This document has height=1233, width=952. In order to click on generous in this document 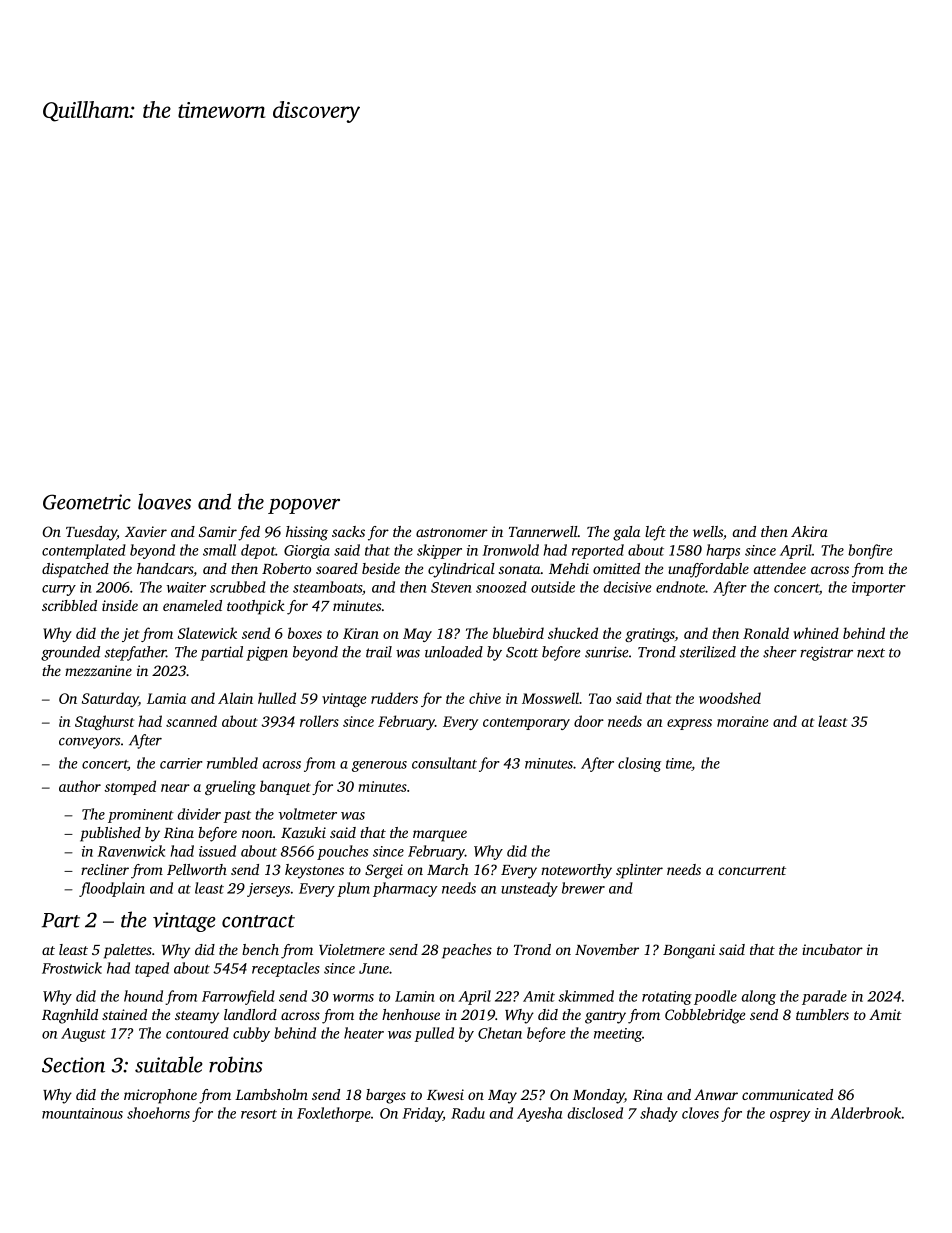, I will do `click(379, 766)`.
